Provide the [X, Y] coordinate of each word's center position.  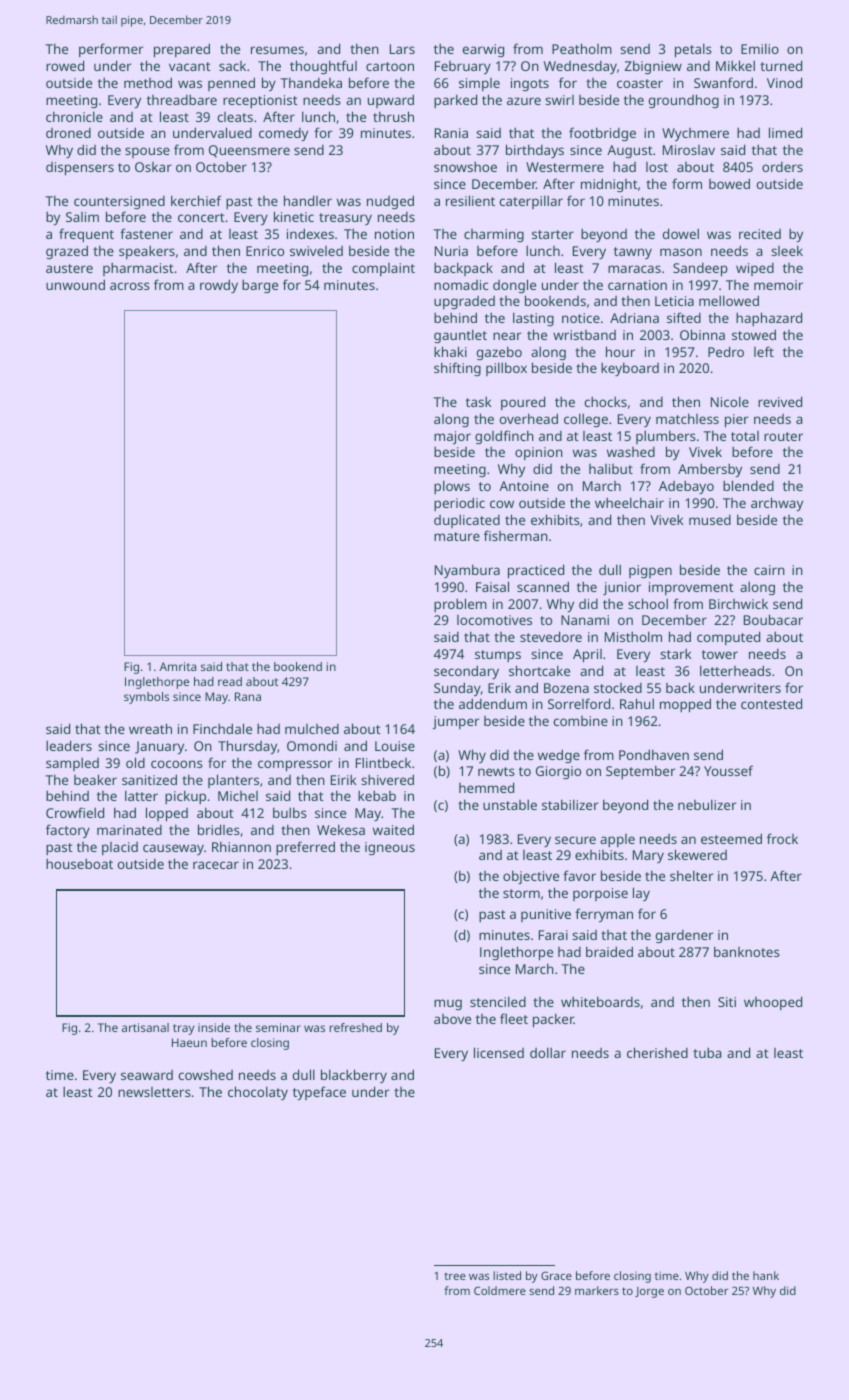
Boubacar [773, 619]
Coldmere [500, 1290]
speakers [147, 252]
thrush [393, 116]
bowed [729, 183]
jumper [456, 722]
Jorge [649, 1292]
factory [68, 831]
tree [455, 1276]
